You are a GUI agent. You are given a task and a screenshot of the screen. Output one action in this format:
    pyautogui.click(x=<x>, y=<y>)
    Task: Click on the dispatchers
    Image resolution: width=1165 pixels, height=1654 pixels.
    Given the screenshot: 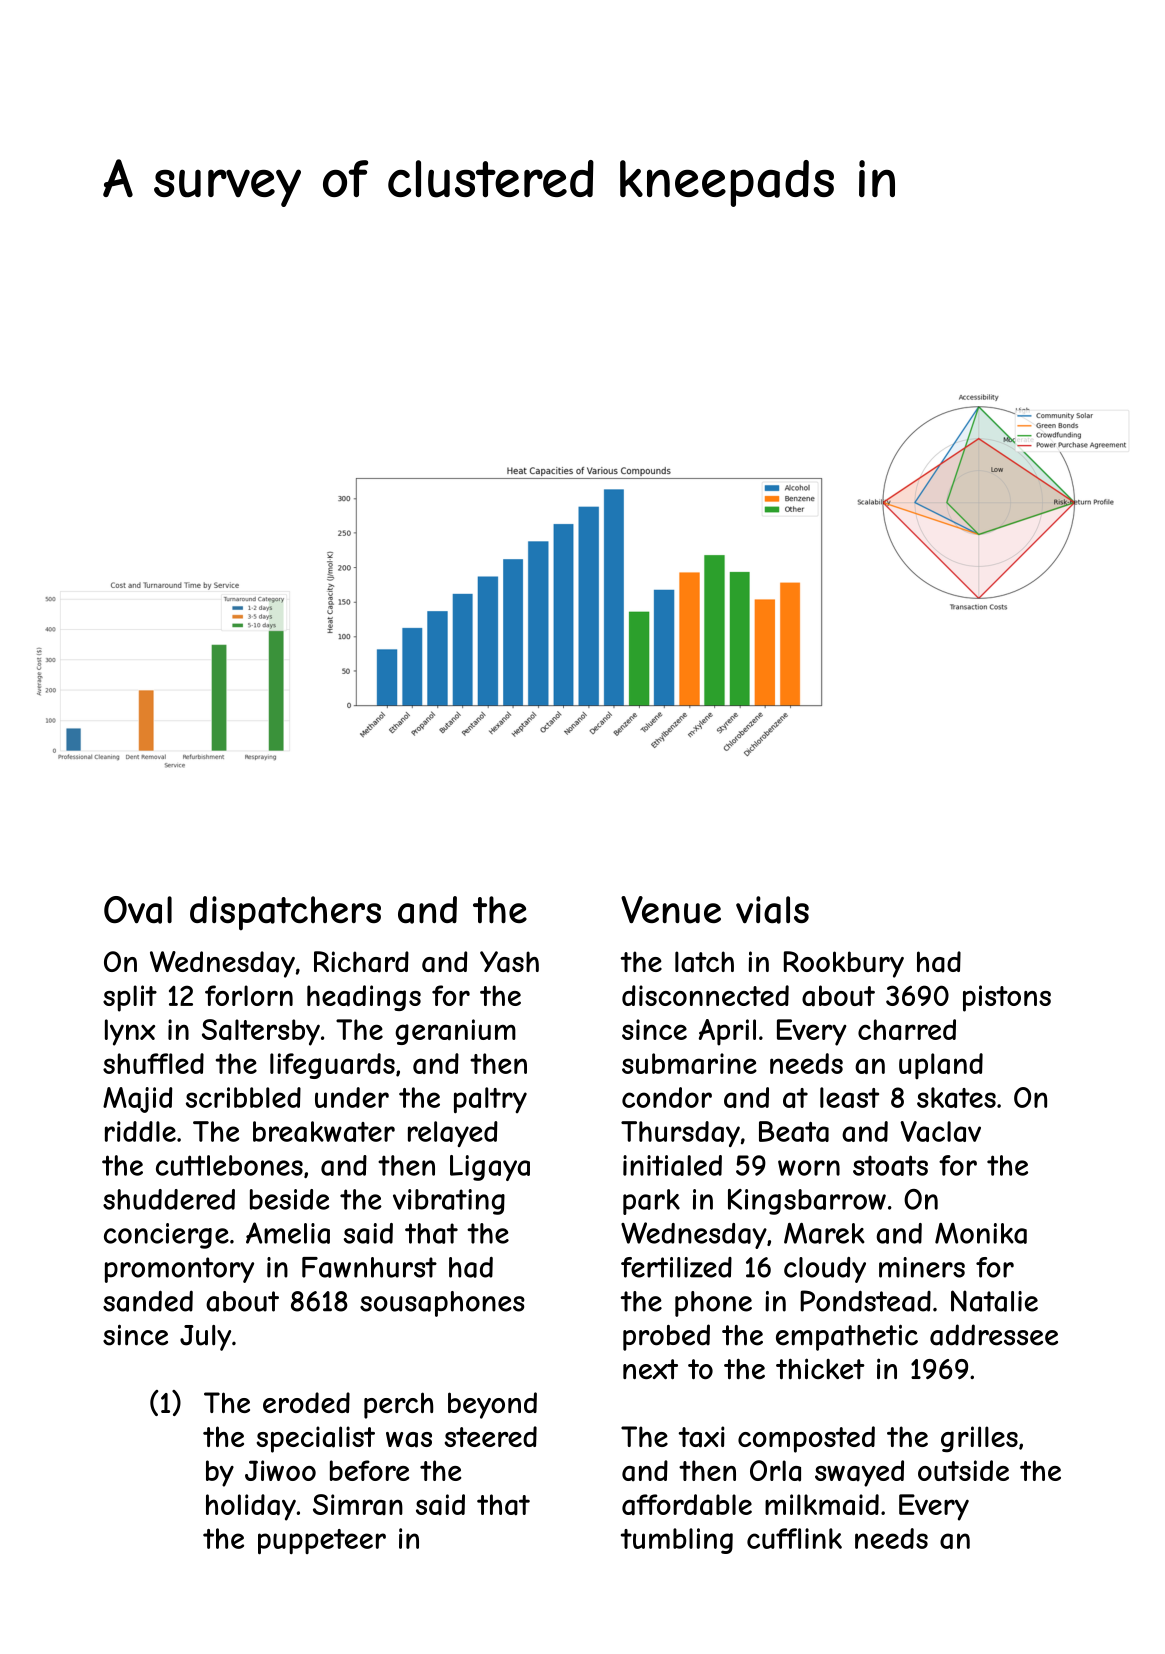 What is the action you would take?
    pyautogui.click(x=285, y=913)
